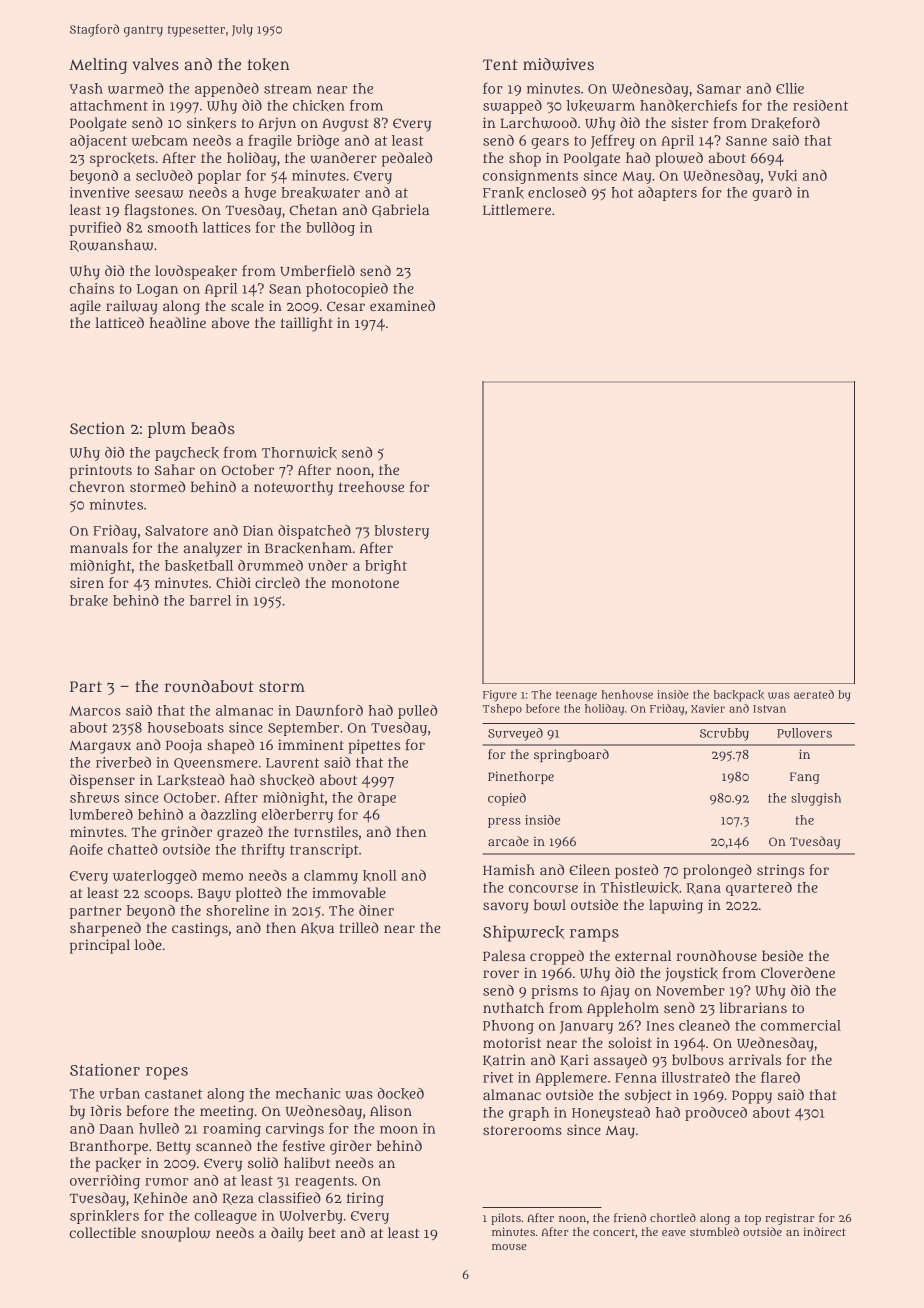 This document has height=1308, width=924. I want to click on swapped, so click(512, 107).
